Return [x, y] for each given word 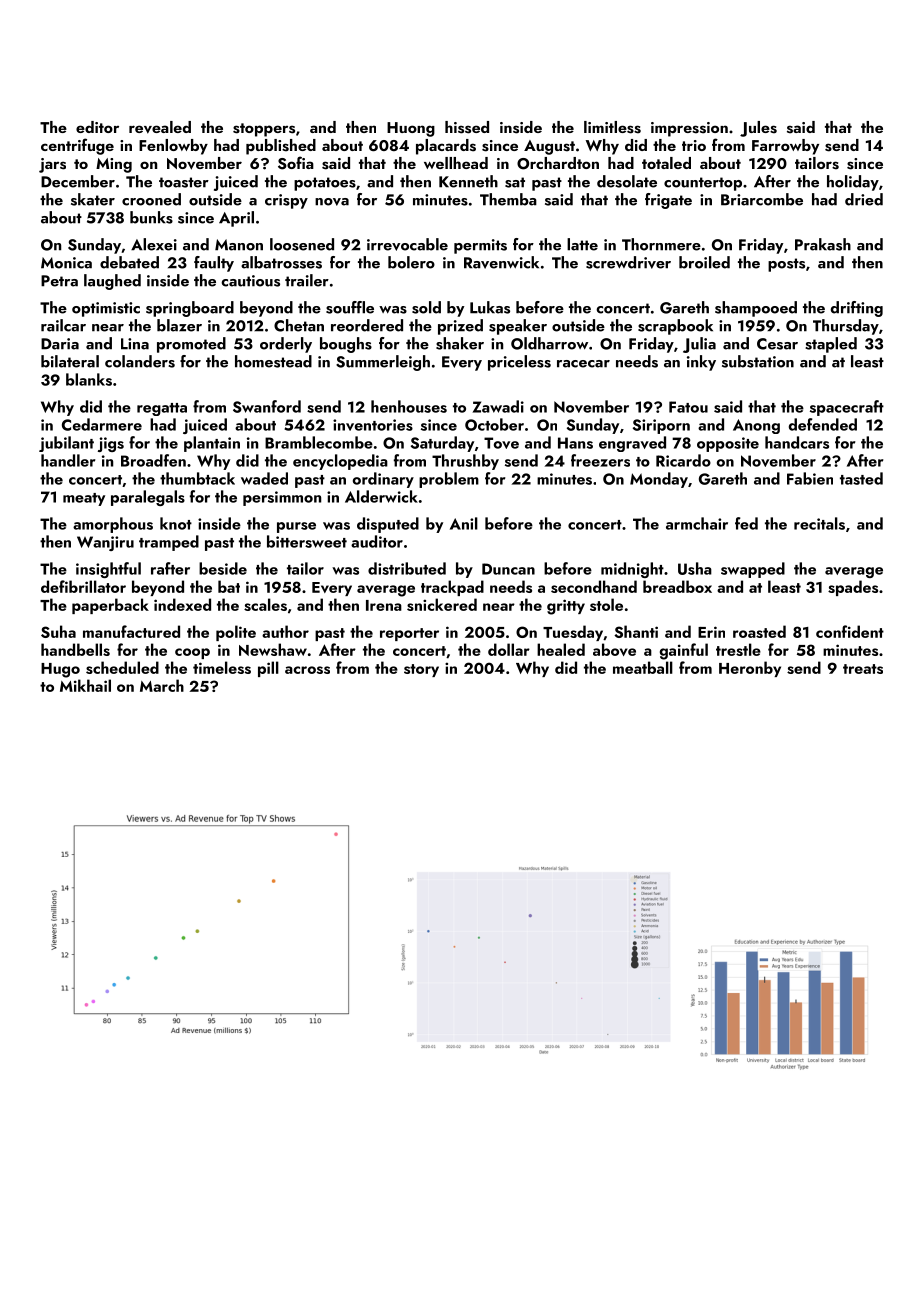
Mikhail [85, 685]
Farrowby [785, 147]
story [421, 670]
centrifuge [77, 146]
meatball [643, 667]
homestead [273, 361]
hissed [467, 127]
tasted [861, 478]
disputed [388, 525]
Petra [59, 281]
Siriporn [661, 426]
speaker [518, 327]
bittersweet [307, 541]
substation [758, 361]
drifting [857, 309]
